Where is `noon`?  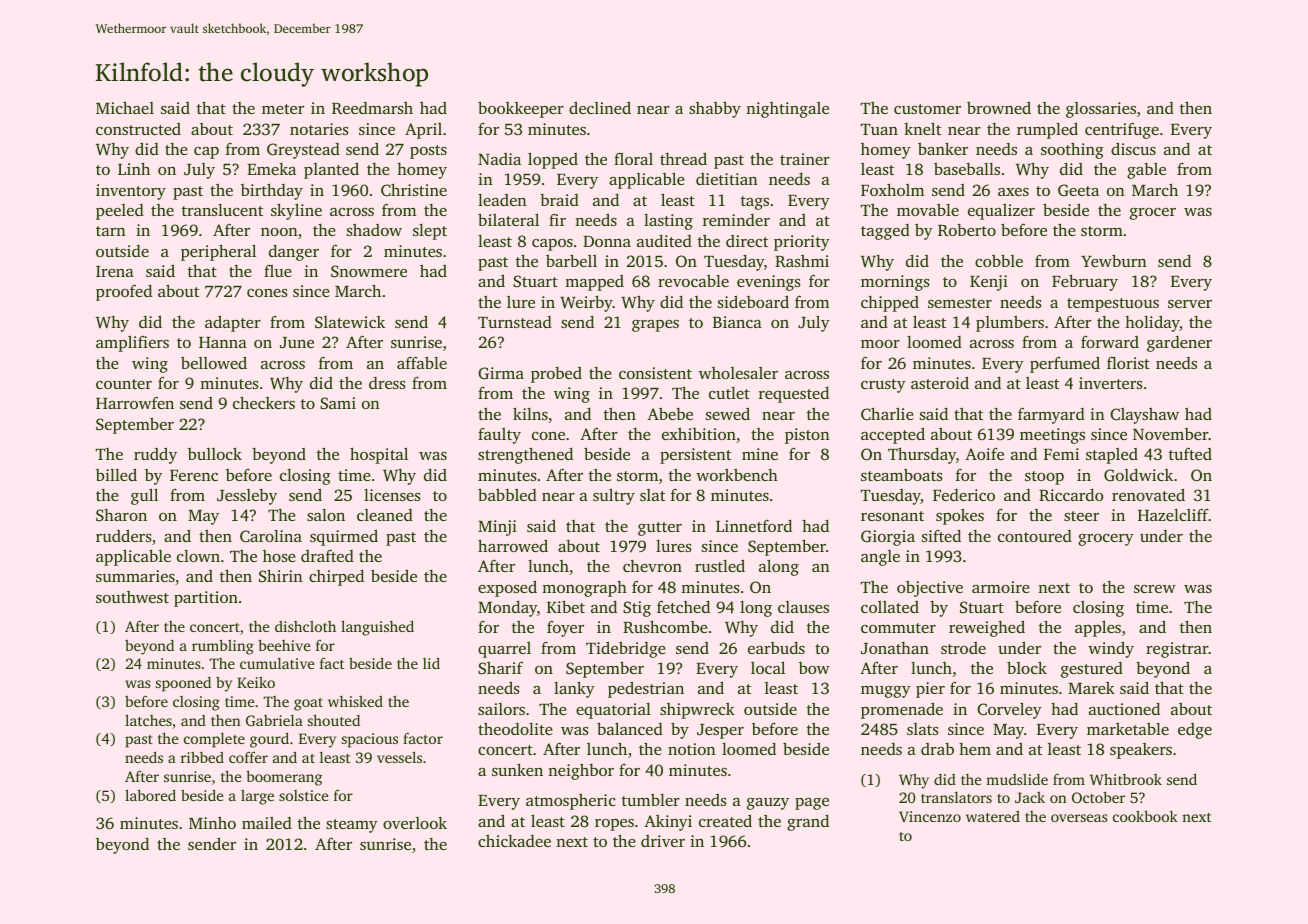 noon is located at coordinates (279, 232).
